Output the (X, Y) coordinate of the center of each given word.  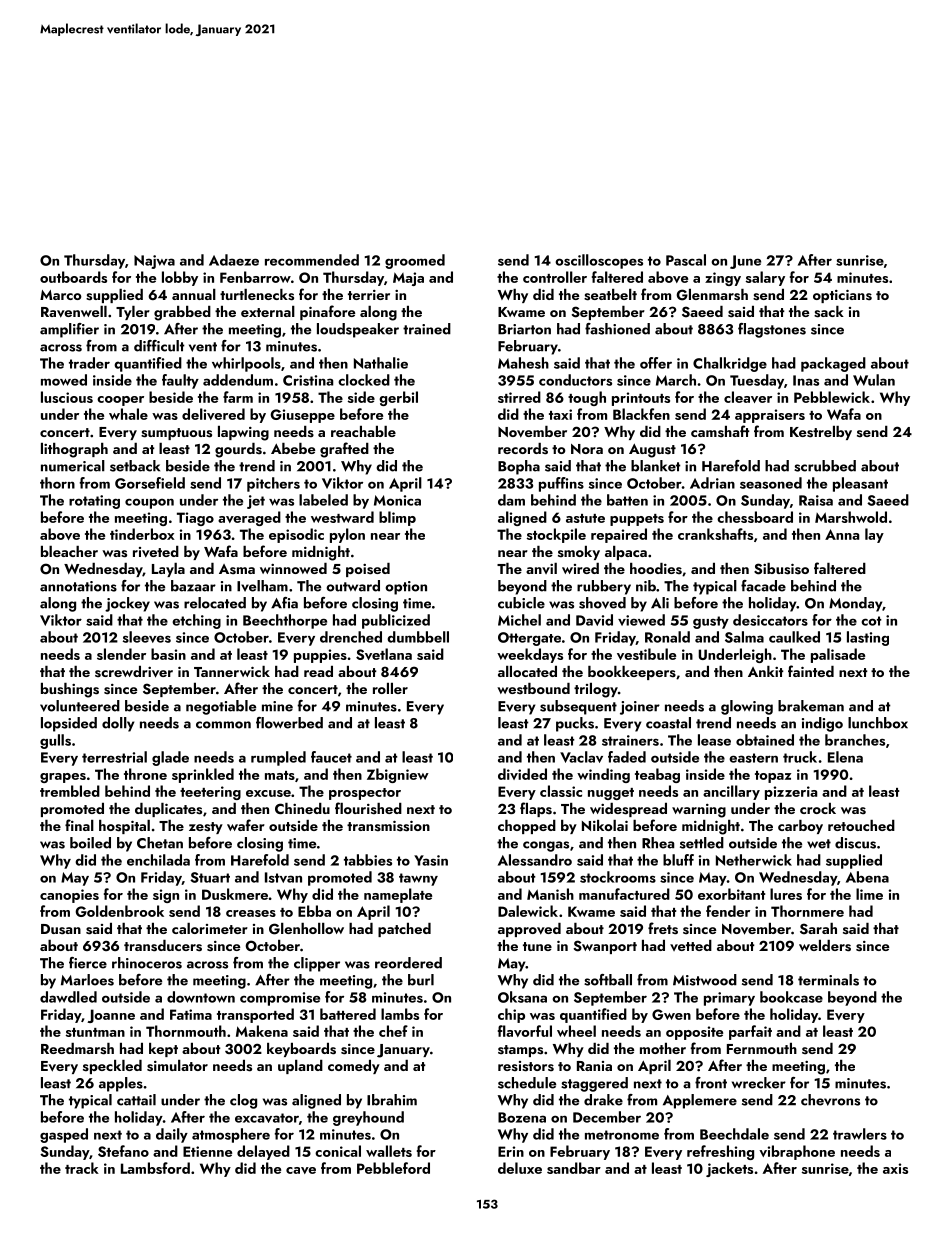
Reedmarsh (77, 1049)
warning (699, 811)
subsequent (578, 707)
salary (765, 278)
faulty (180, 381)
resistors (526, 1066)
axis (895, 1168)
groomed (415, 261)
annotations (78, 586)
